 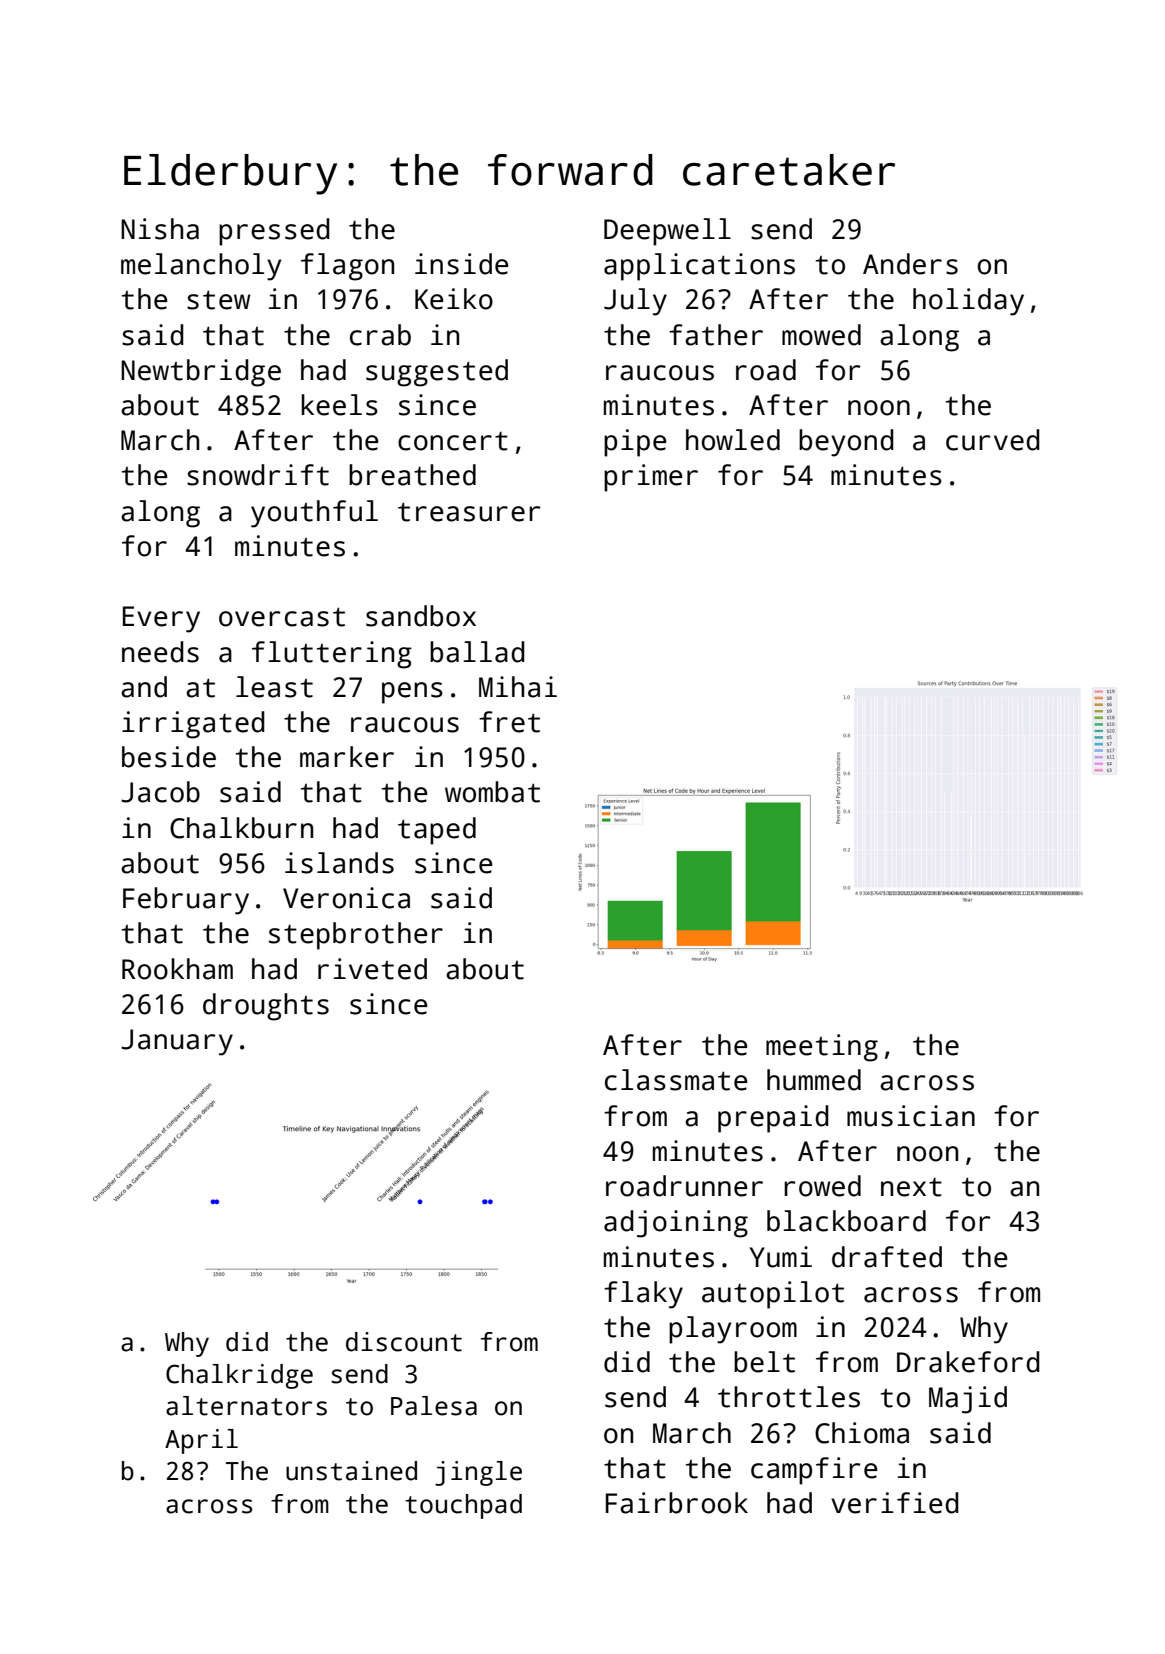 What do you see at coordinates (911, 1116) in the image?
I see `musician` at bounding box center [911, 1116].
